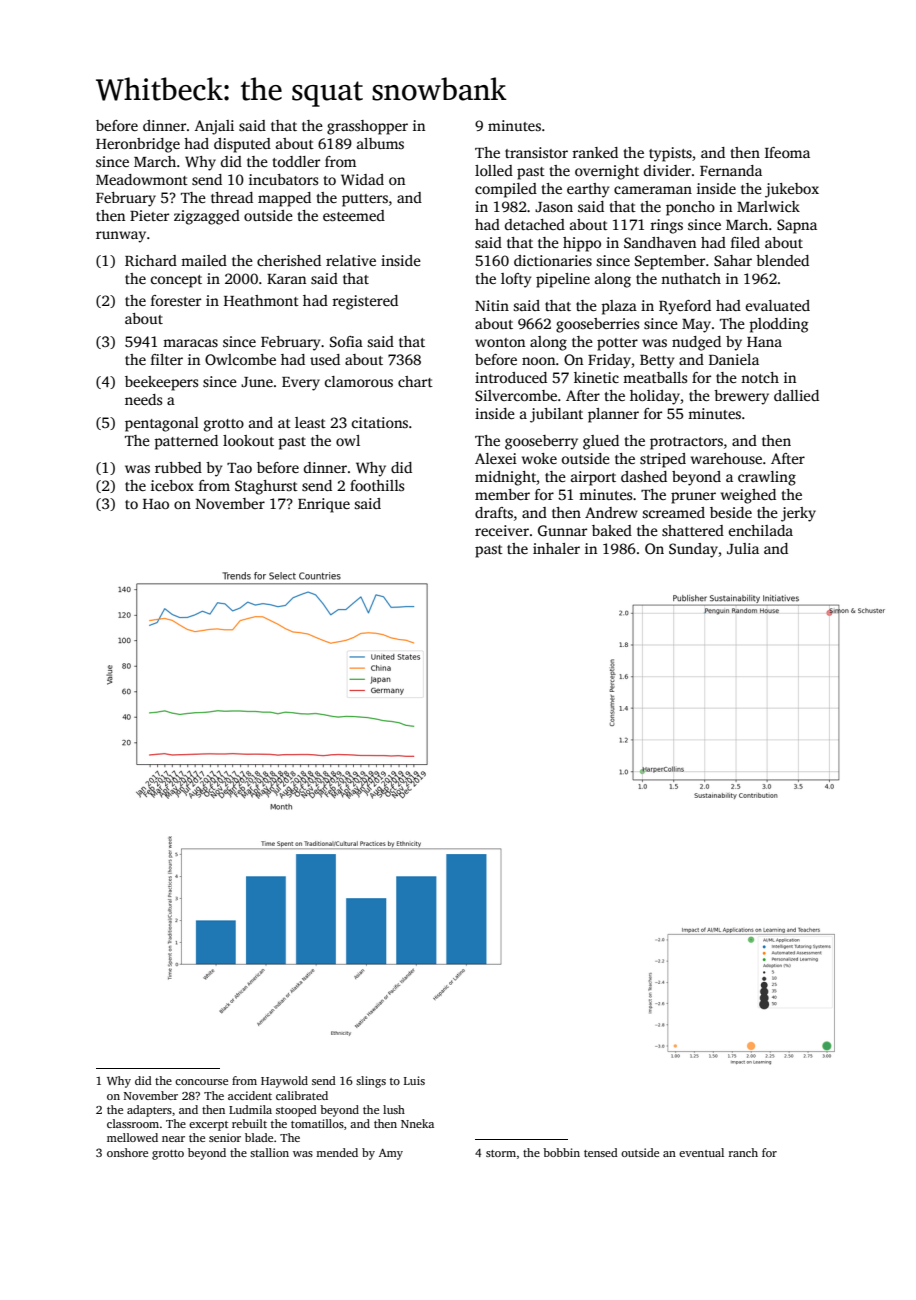 This page has width=916, height=1300. Describe the element at coordinates (743, 548) in the page. I see `Julia` at that location.
